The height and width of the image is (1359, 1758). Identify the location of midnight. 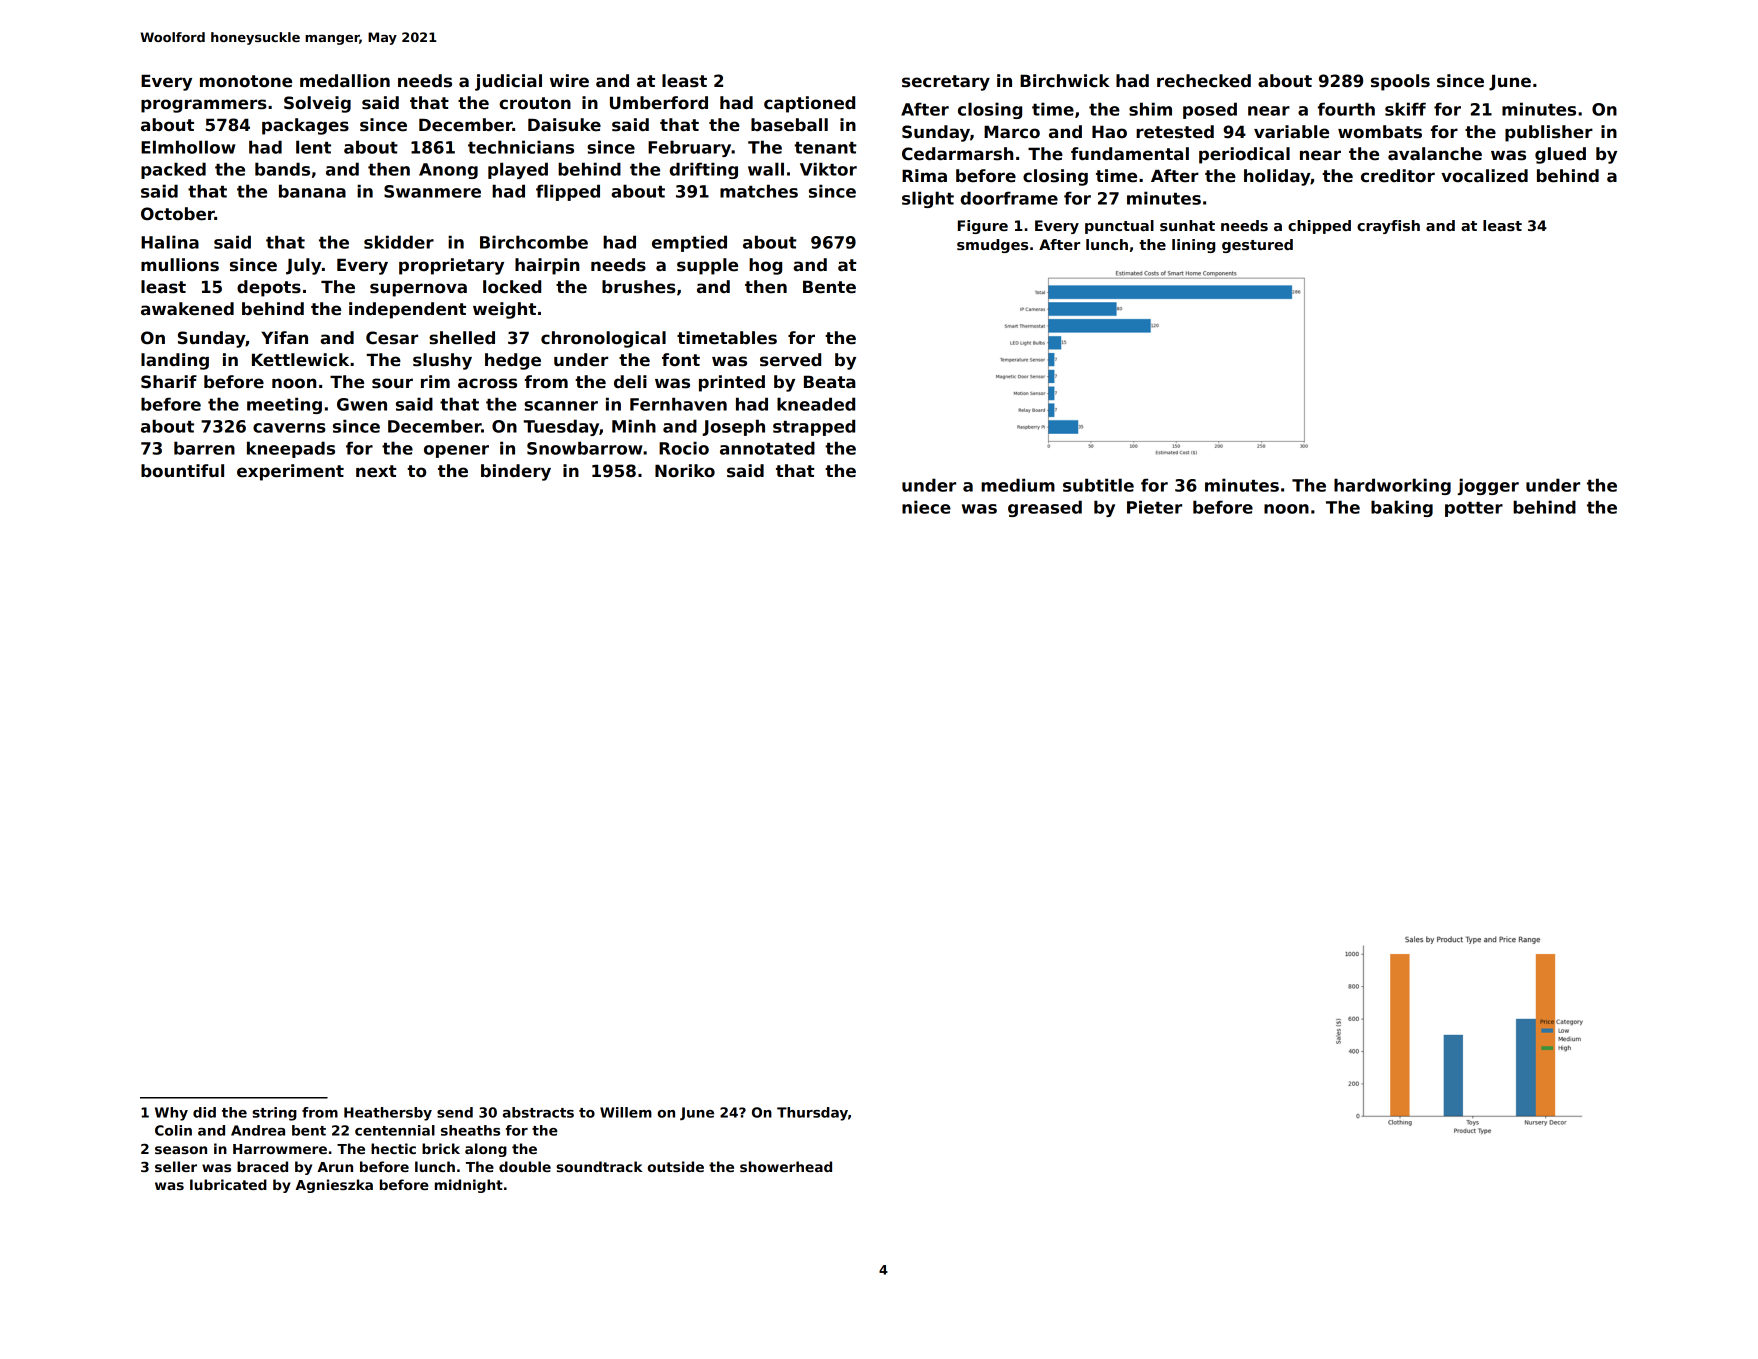
(469, 1186).
